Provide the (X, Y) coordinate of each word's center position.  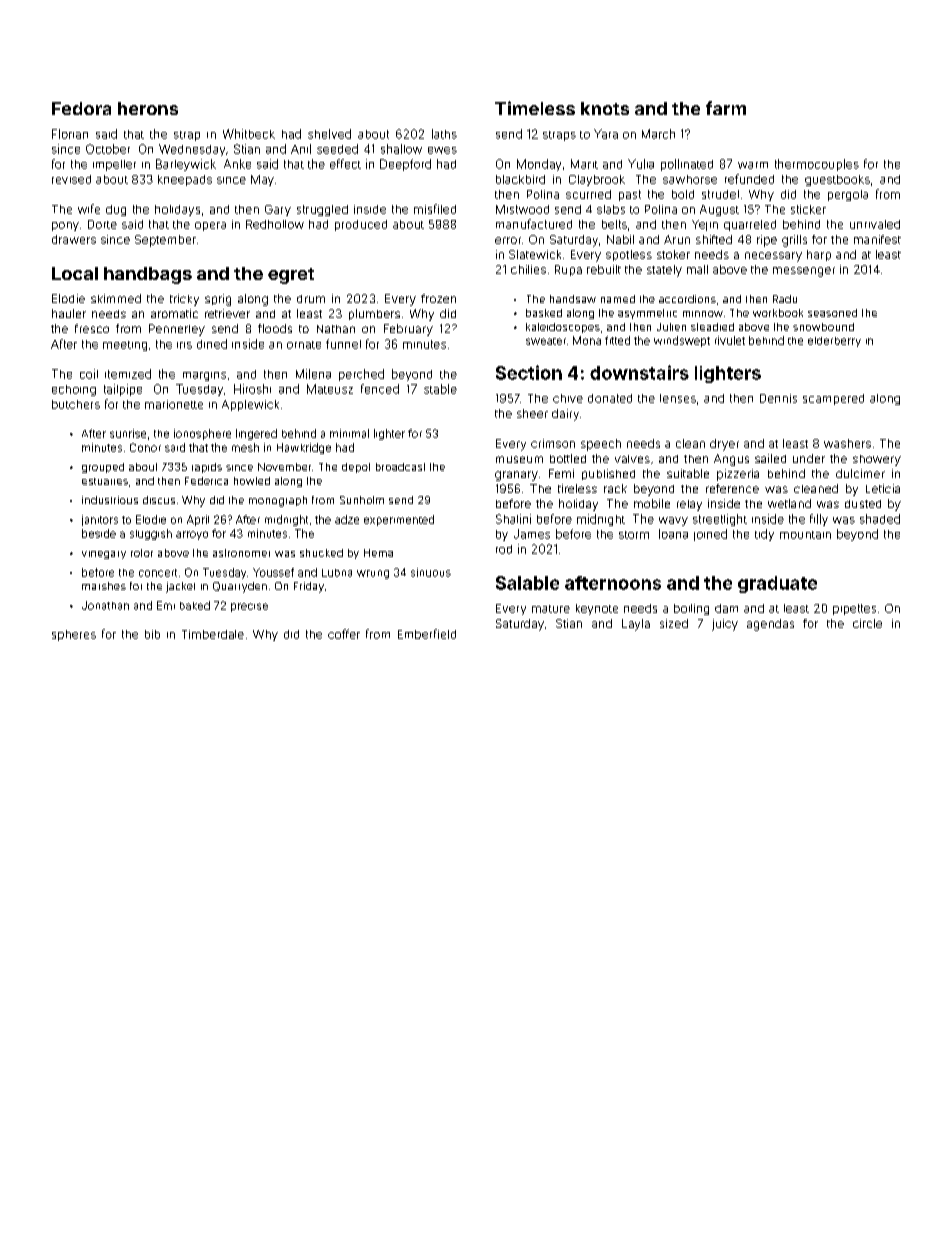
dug (116, 210)
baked (195, 605)
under (809, 458)
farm (726, 108)
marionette (174, 404)
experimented (399, 520)
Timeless (535, 108)
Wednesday (192, 150)
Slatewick (535, 254)
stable (440, 389)
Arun (677, 239)
